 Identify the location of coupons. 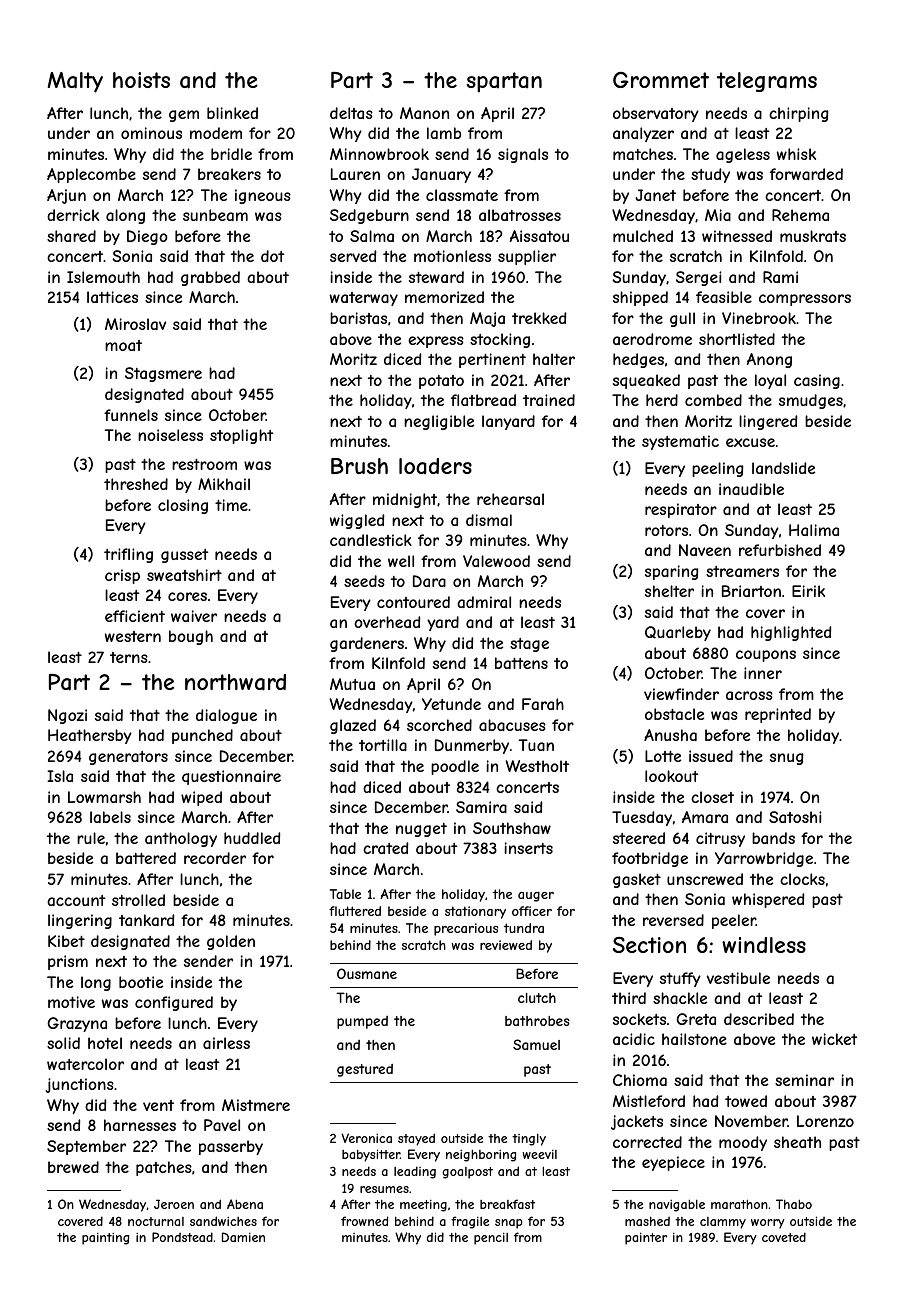
(766, 656).
